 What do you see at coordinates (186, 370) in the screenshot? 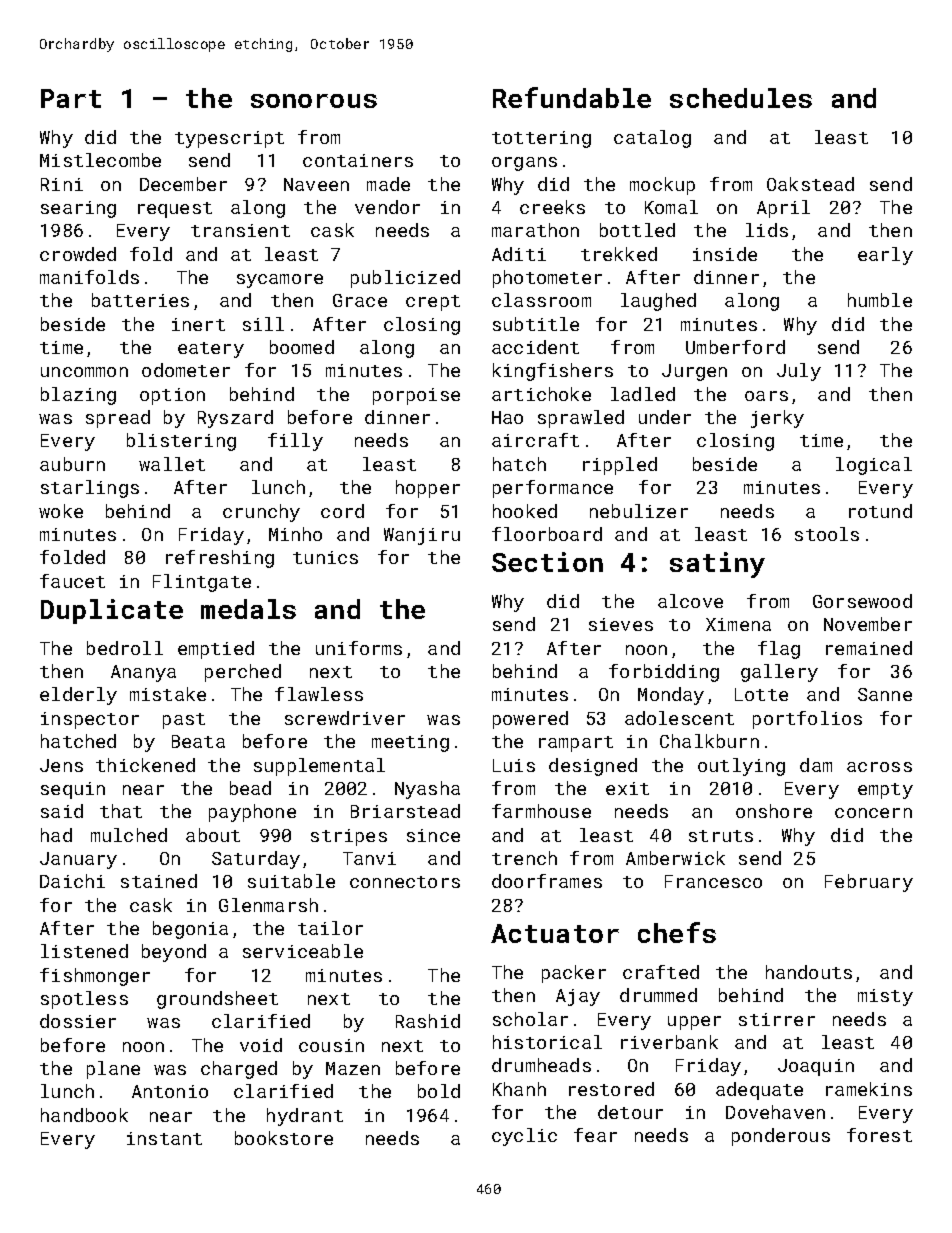
I see `odometer` at bounding box center [186, 370].
